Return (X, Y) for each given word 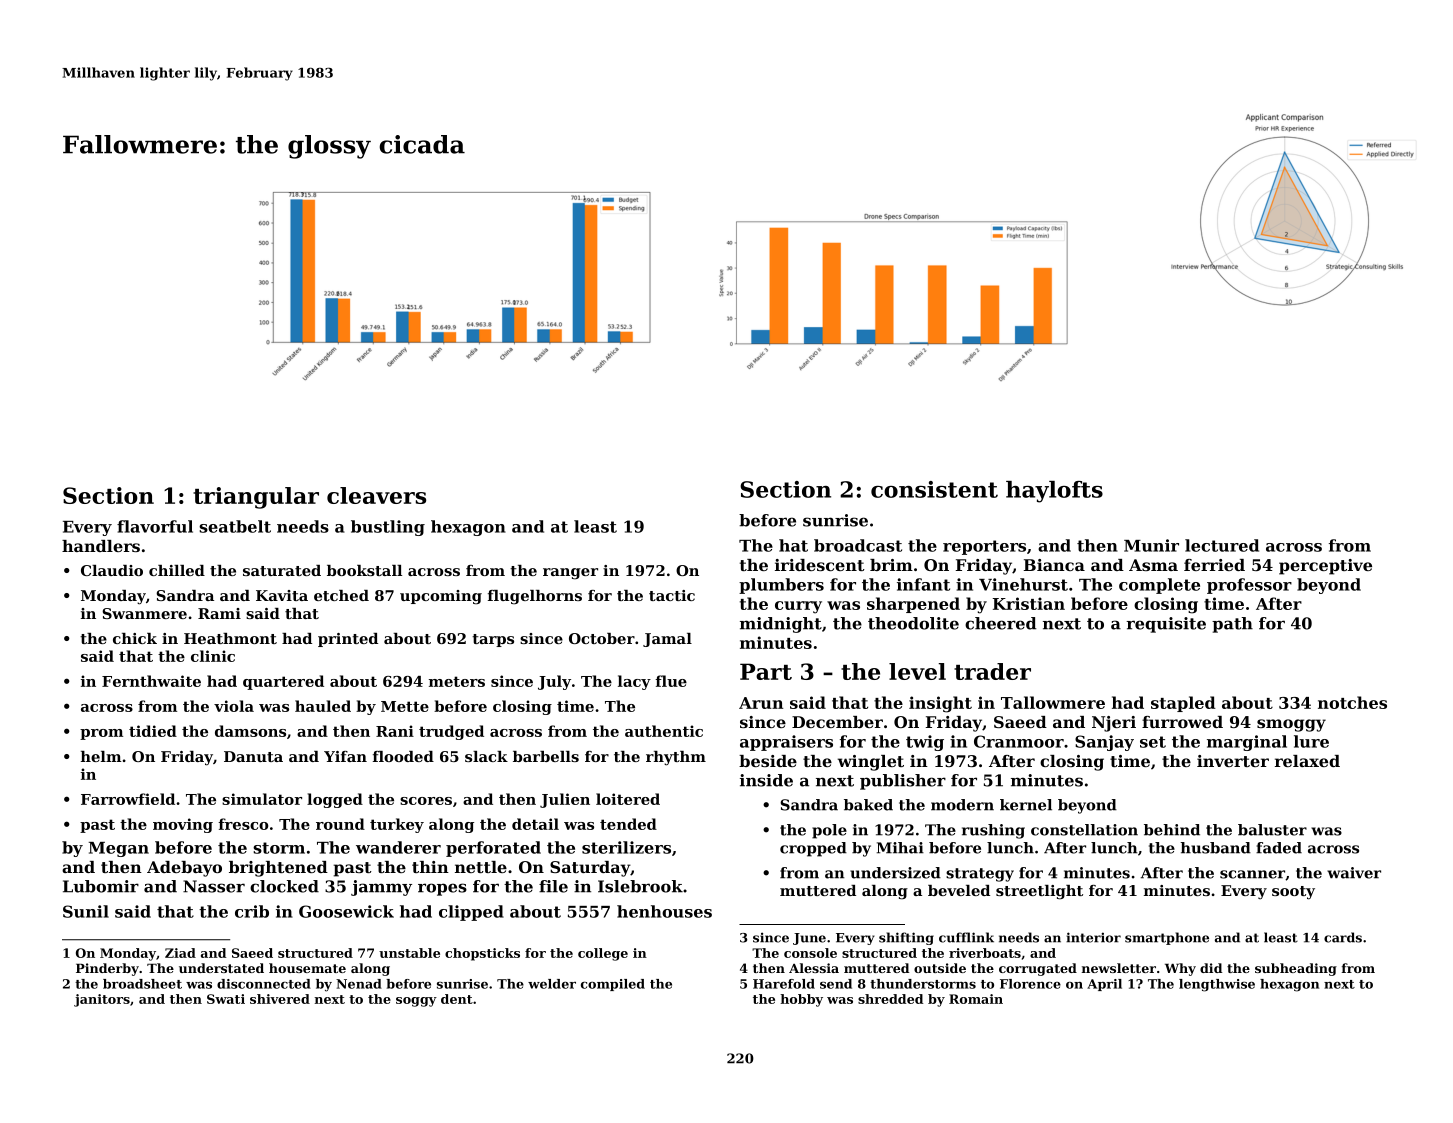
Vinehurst (1023, 584)
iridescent (820, 565)
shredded (890, 999)
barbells (546, 756)
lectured (1222, 545)
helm (101, 756)
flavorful (155, 526)
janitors (102, 1000)
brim (891, 565)
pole (829, 831)
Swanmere (144, 613)
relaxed (1307, 761)
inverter (1233, 761)
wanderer (398, 847)
